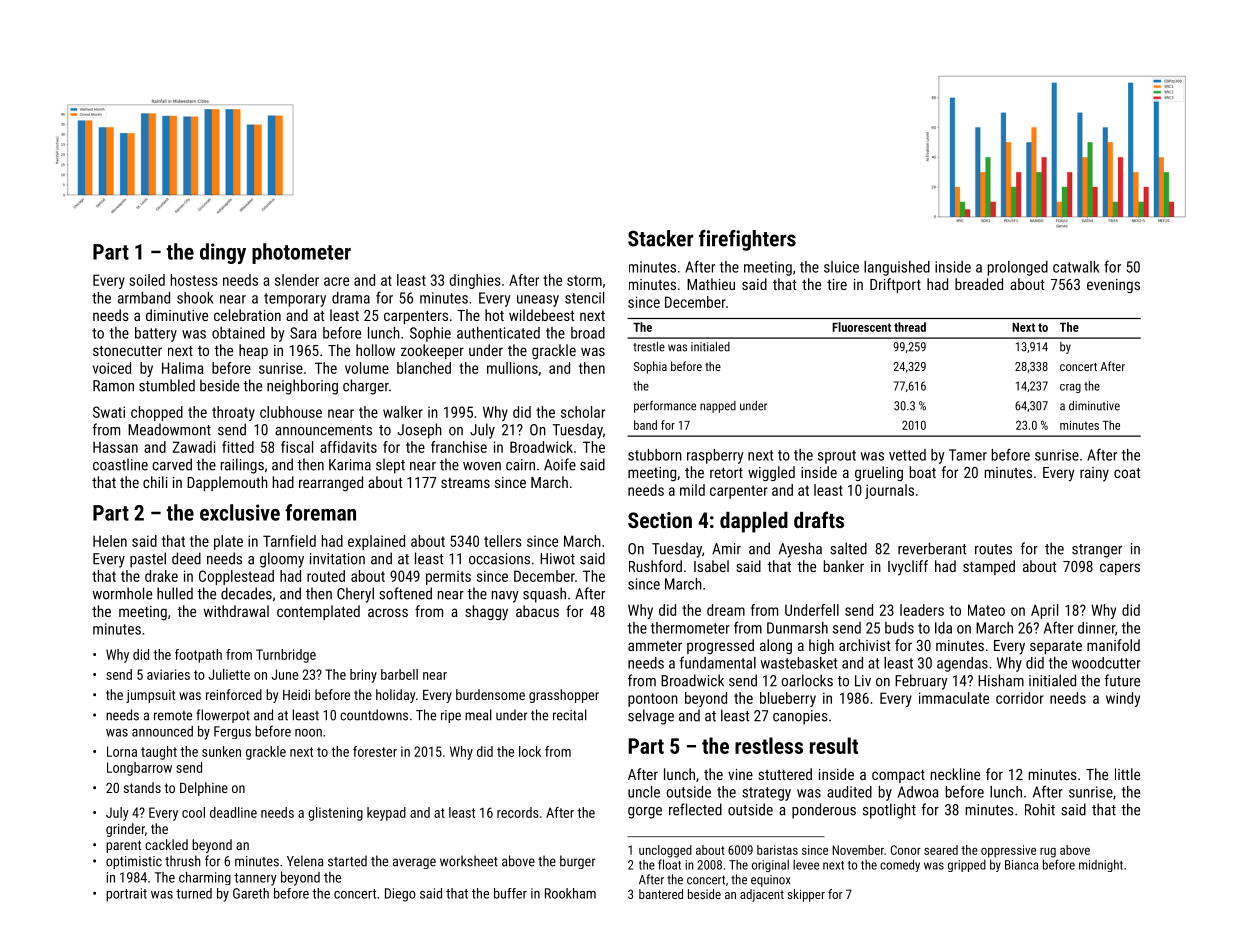  I want to click on dingy, so click(223, 253).
